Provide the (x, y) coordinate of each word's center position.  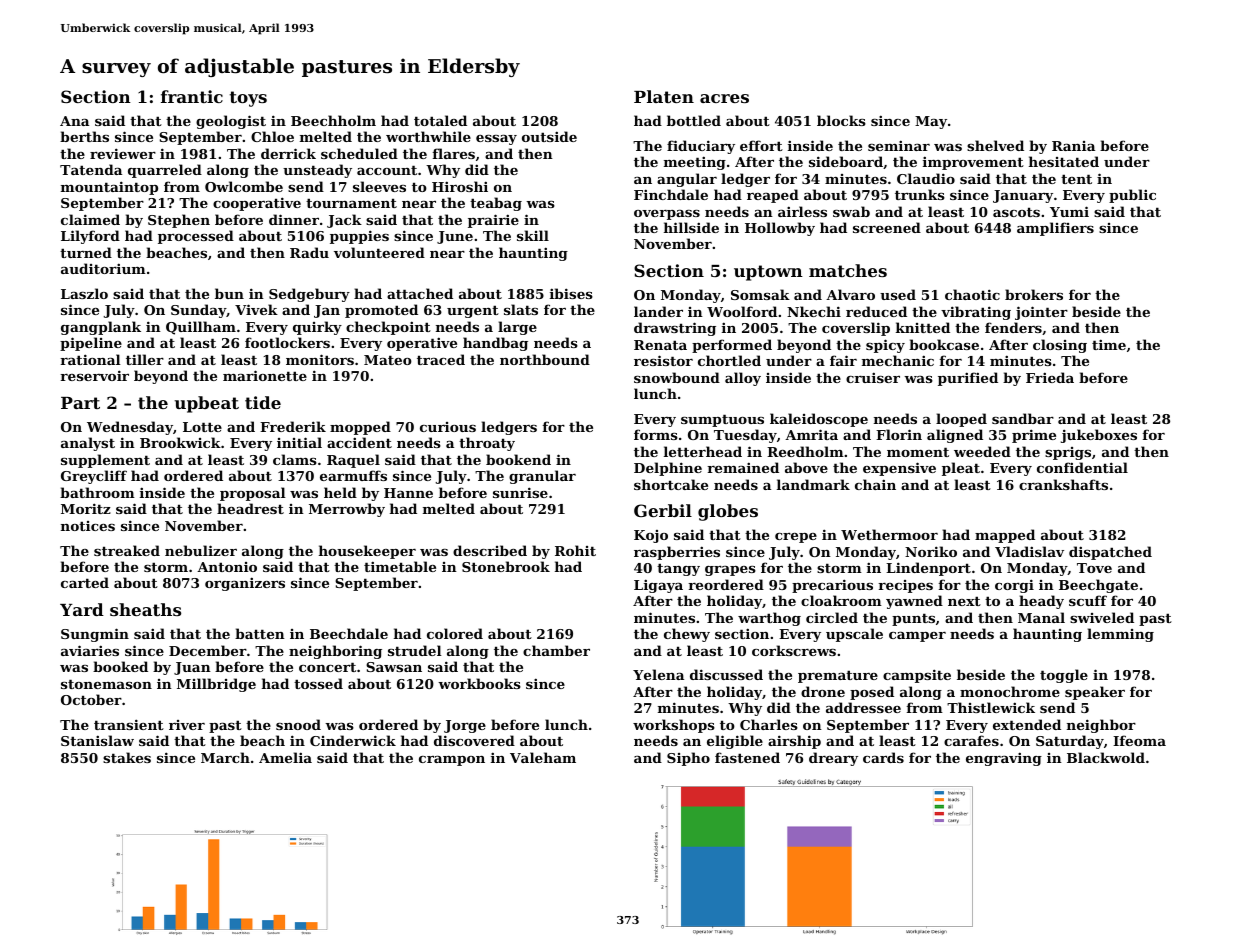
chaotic (972, 294)
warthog (769, 619)
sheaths (145, 609)
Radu (309, 252)
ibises (571, 293)
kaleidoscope (819, 420)
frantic (192, 96)
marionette (265, 375)
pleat (961, 469)
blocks (841, 120)
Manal (1041, 617)
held (340, 492)
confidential (1082, 467)
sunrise (520, 492)
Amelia (285, 757)
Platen (664, 96)
